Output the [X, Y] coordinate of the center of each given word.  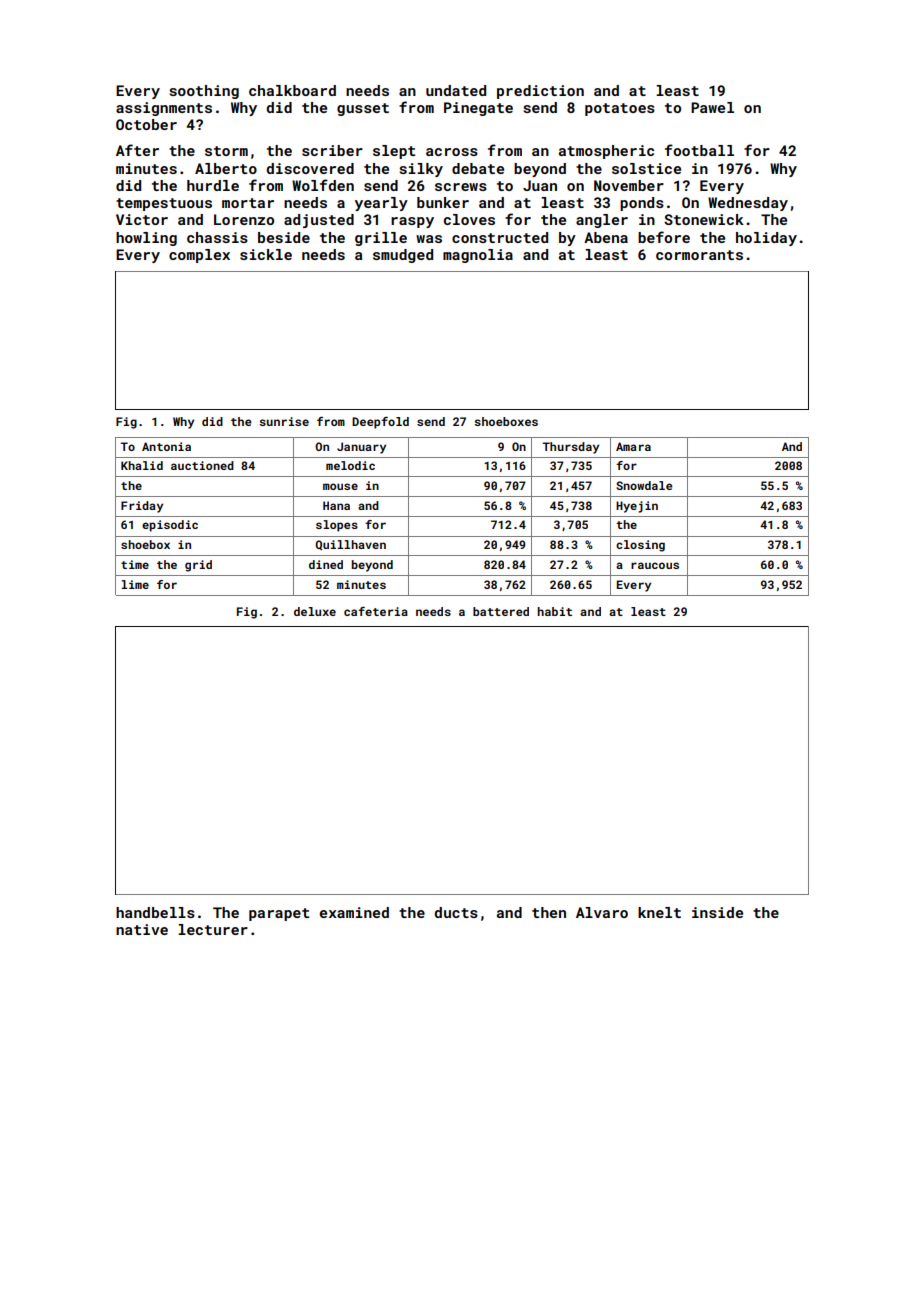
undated [456, 90]
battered [501, 611]
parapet [279, 914]
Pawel [712, 107]
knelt [659, 912]
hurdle [213, 185]
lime [135, 584]
